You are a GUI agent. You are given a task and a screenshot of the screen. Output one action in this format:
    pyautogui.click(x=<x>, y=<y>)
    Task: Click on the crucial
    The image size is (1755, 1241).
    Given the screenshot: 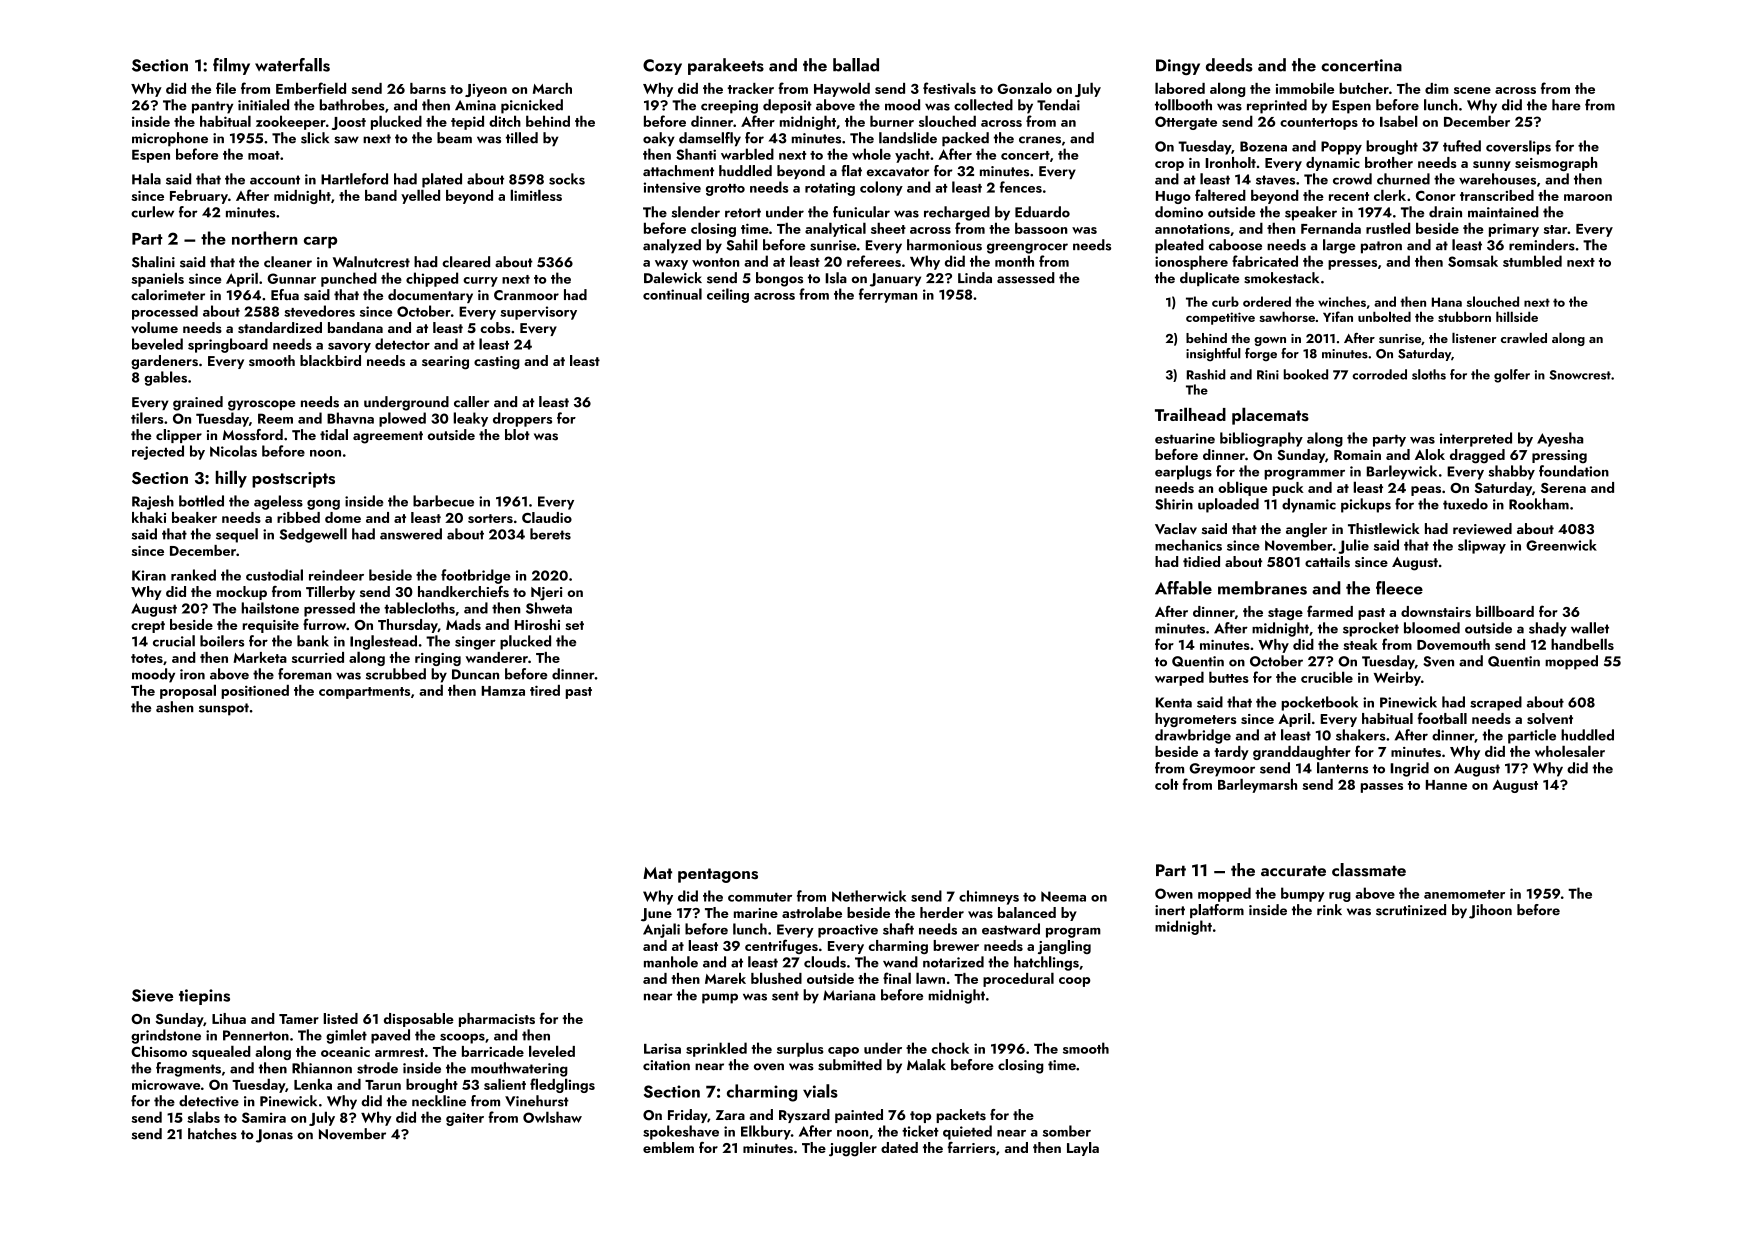 What is the action you would take?
    pyautogui.click(x=174, y=641)
